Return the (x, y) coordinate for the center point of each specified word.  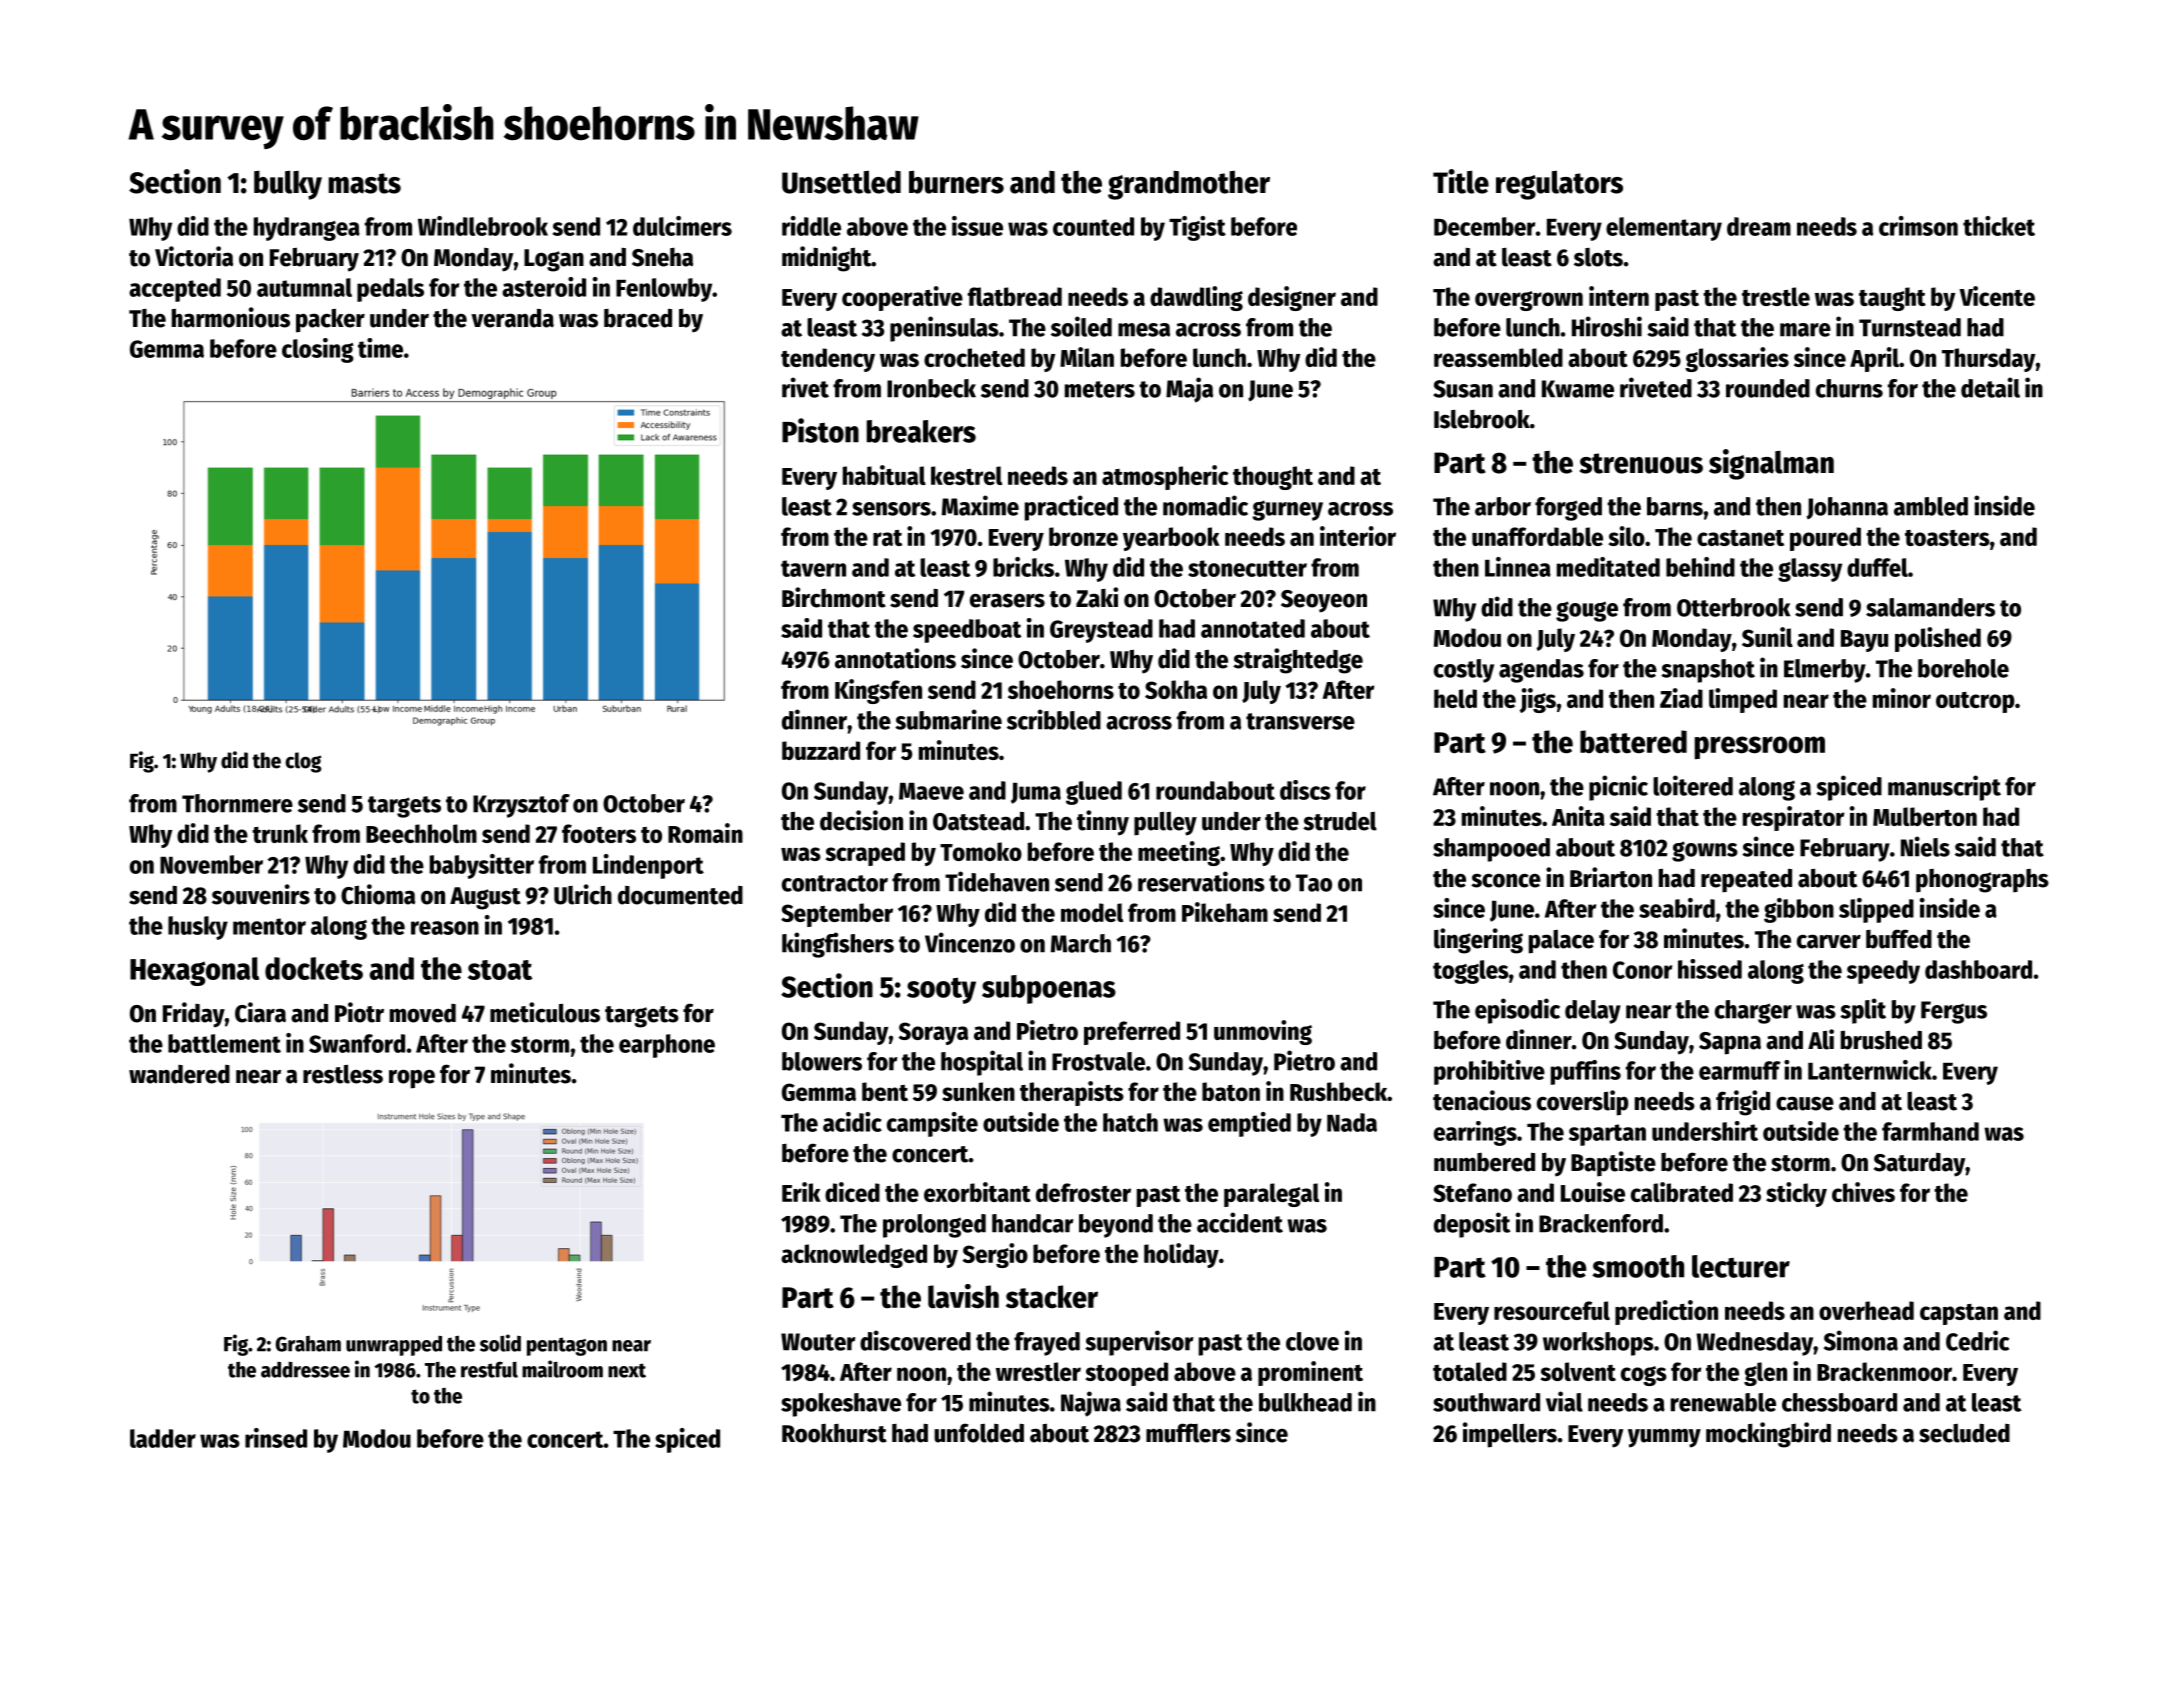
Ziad (1681, 698)
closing (318, 350)
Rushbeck (1338, 1091)
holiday (1181, 1255)
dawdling (1196, 298)
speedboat (967, 631)
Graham (308, 1344)
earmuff (1740, 1070)
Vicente (1997, 296)
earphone (667, 1046)
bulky (288, 185)
